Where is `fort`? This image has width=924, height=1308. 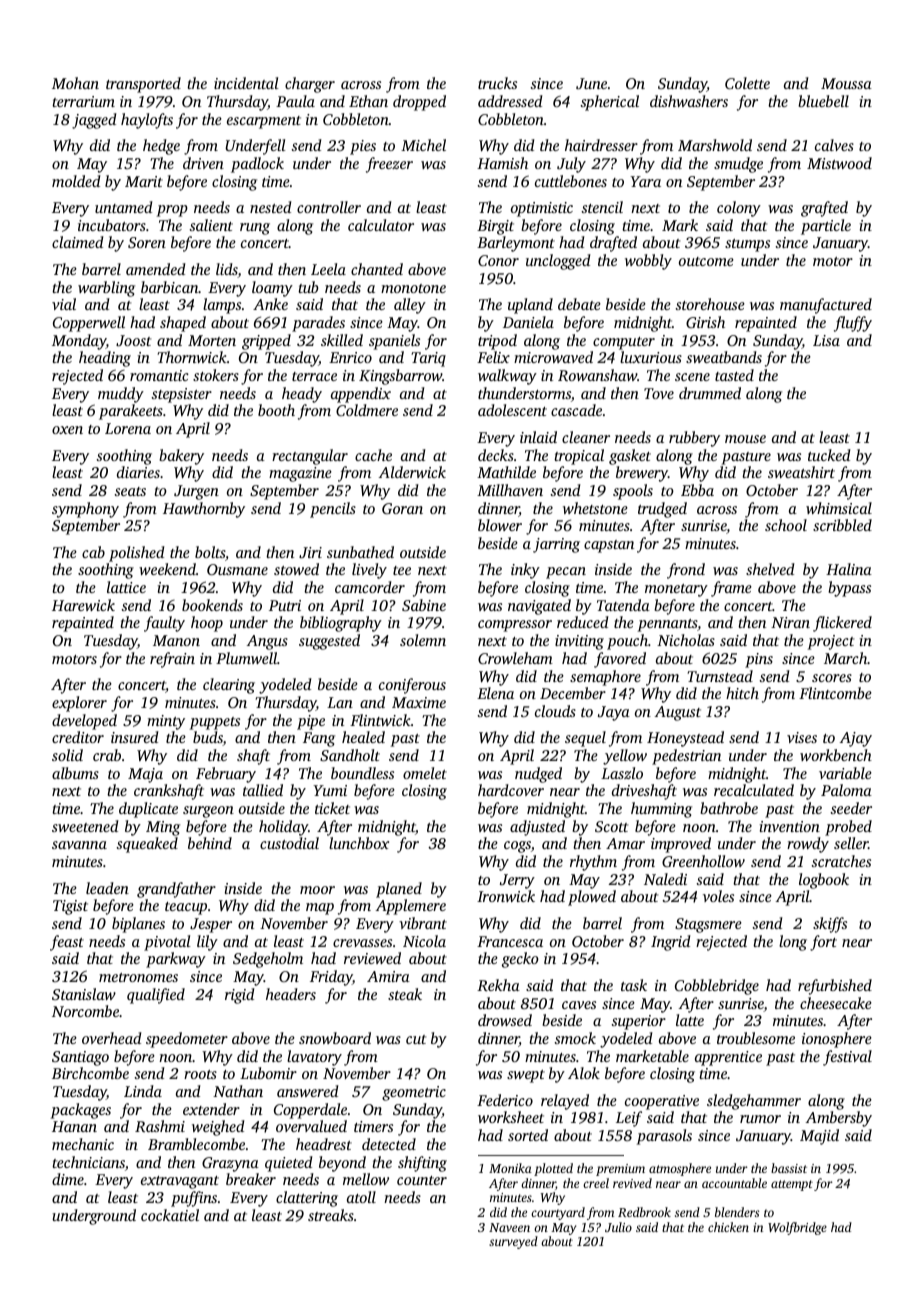
fort is located at coordinates (823, 943).
